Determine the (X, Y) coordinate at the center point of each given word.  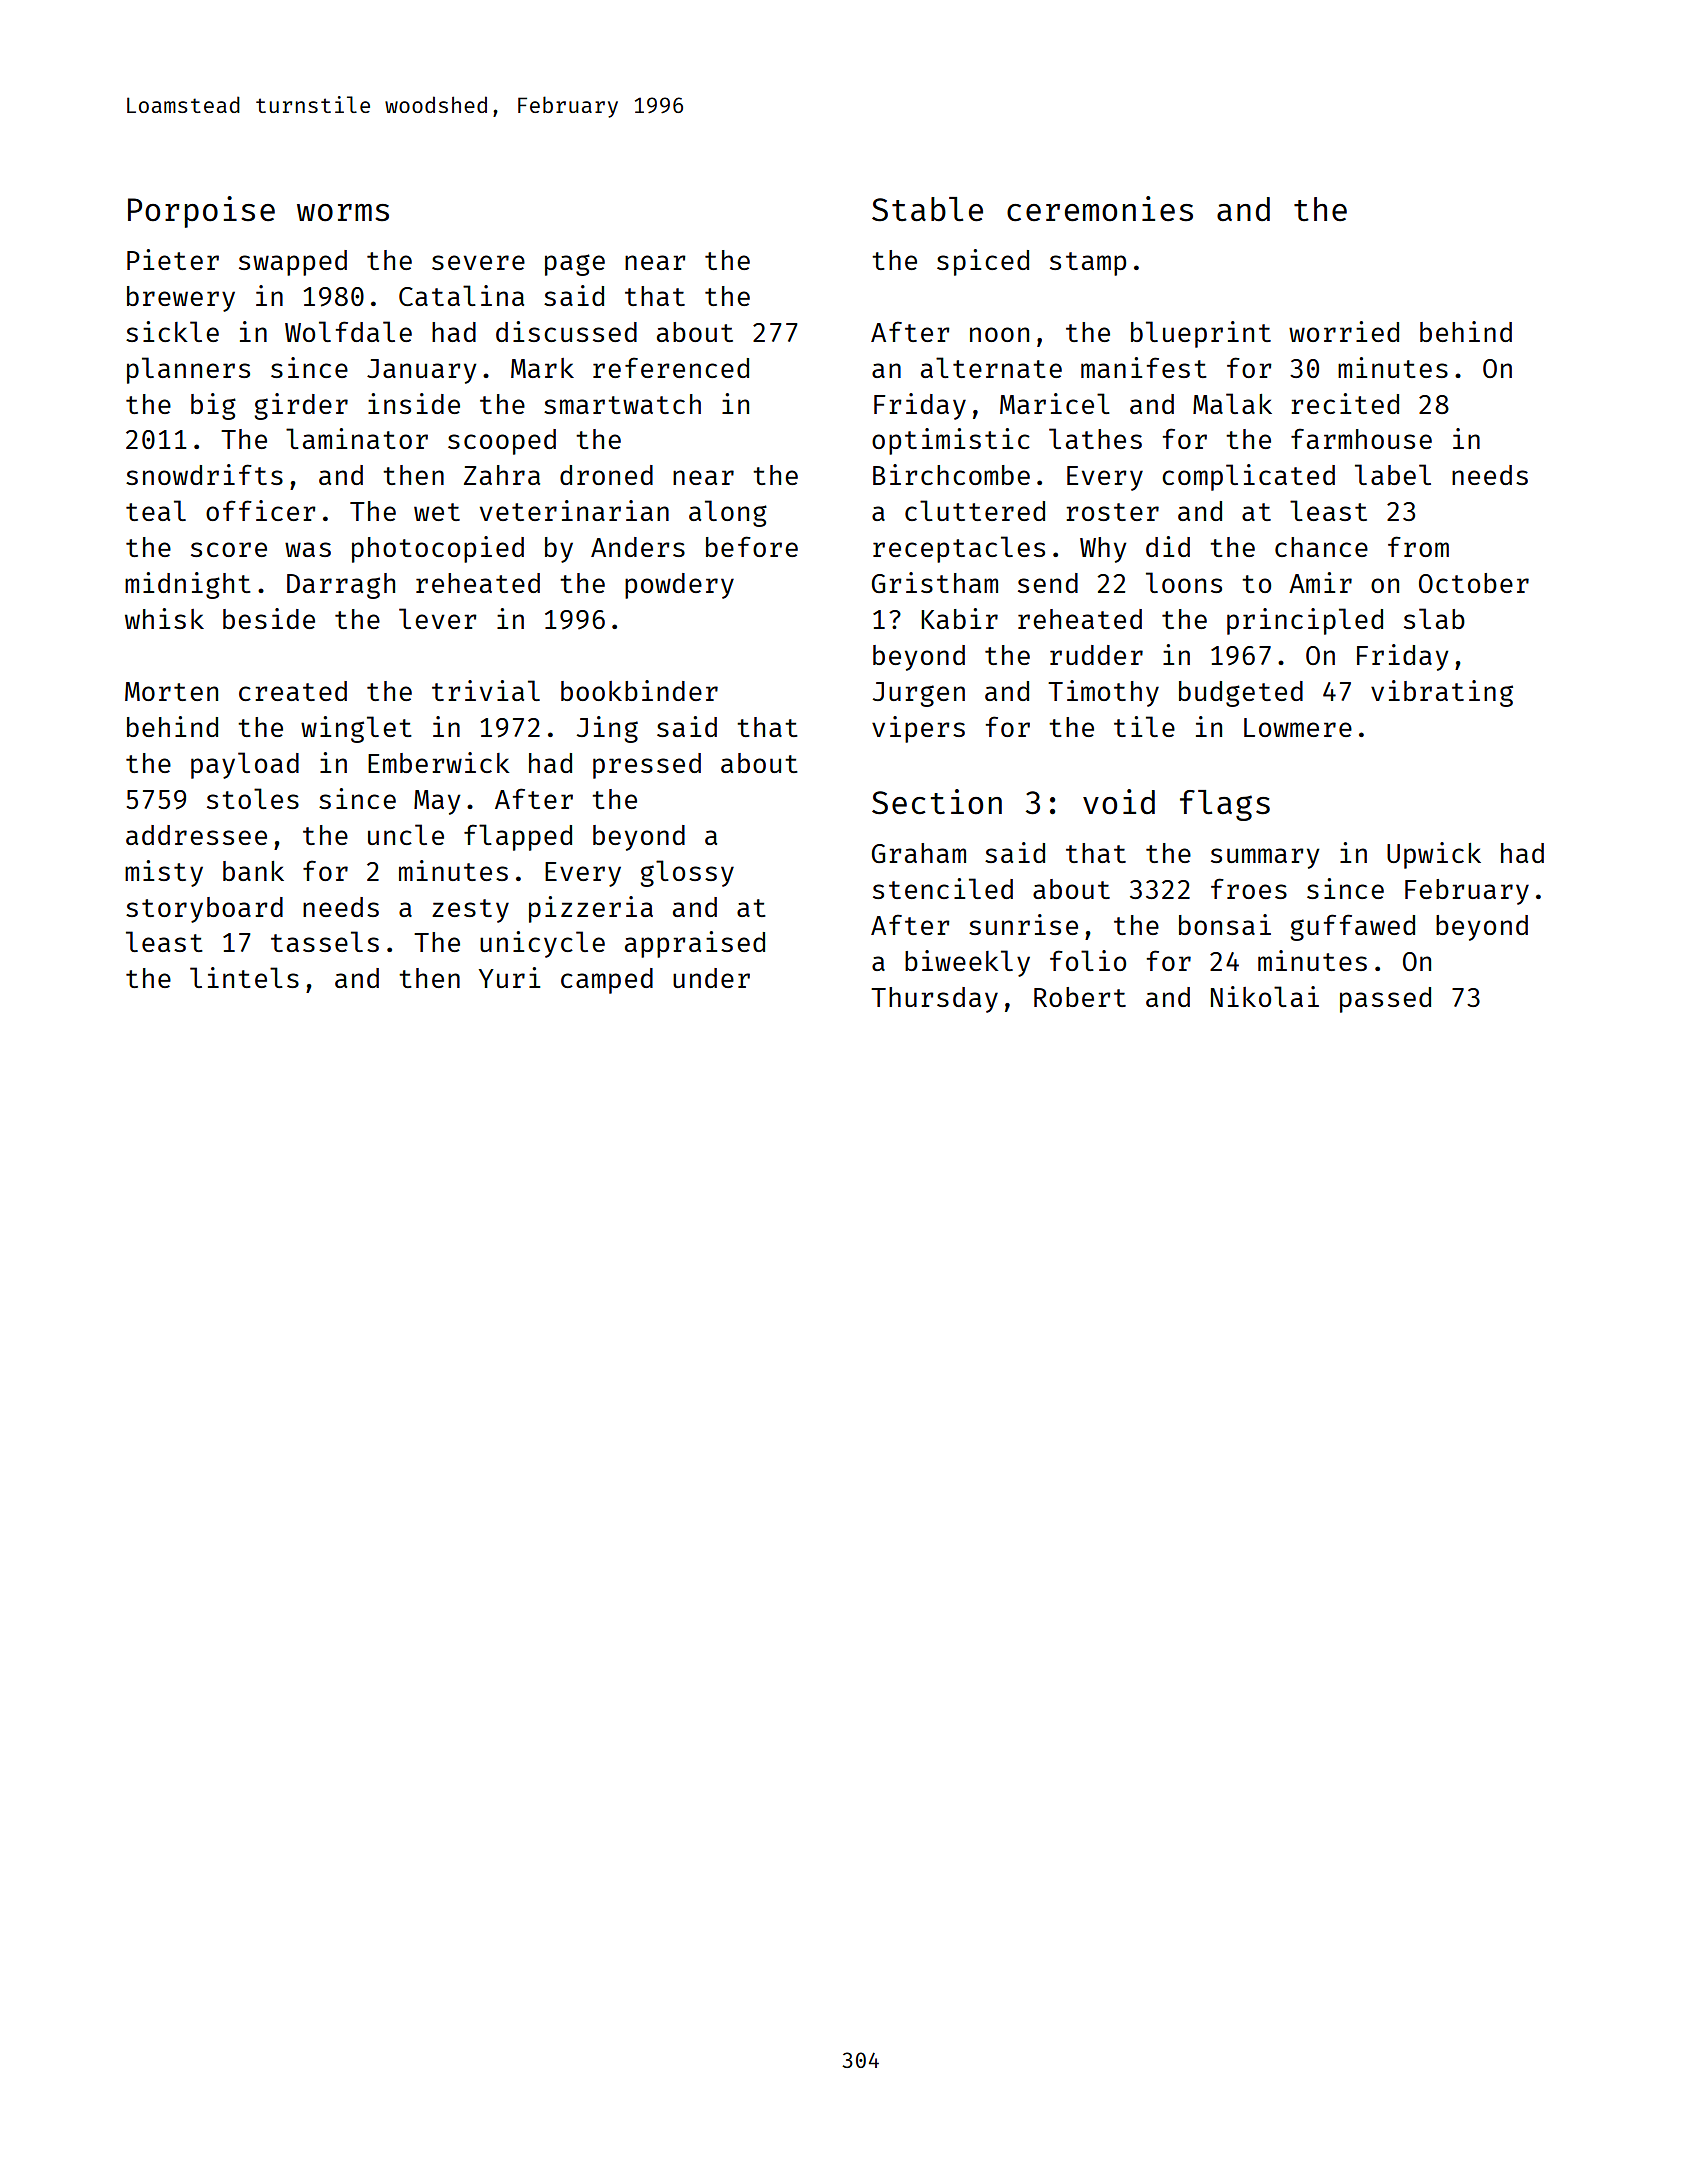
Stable (927, 209)
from (1418, 546)
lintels (244, 977)
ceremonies (1100, 209)
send (1048, 583)
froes (1249, 888)
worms (343, 213)
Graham (919, 853)
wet (437, 512)
